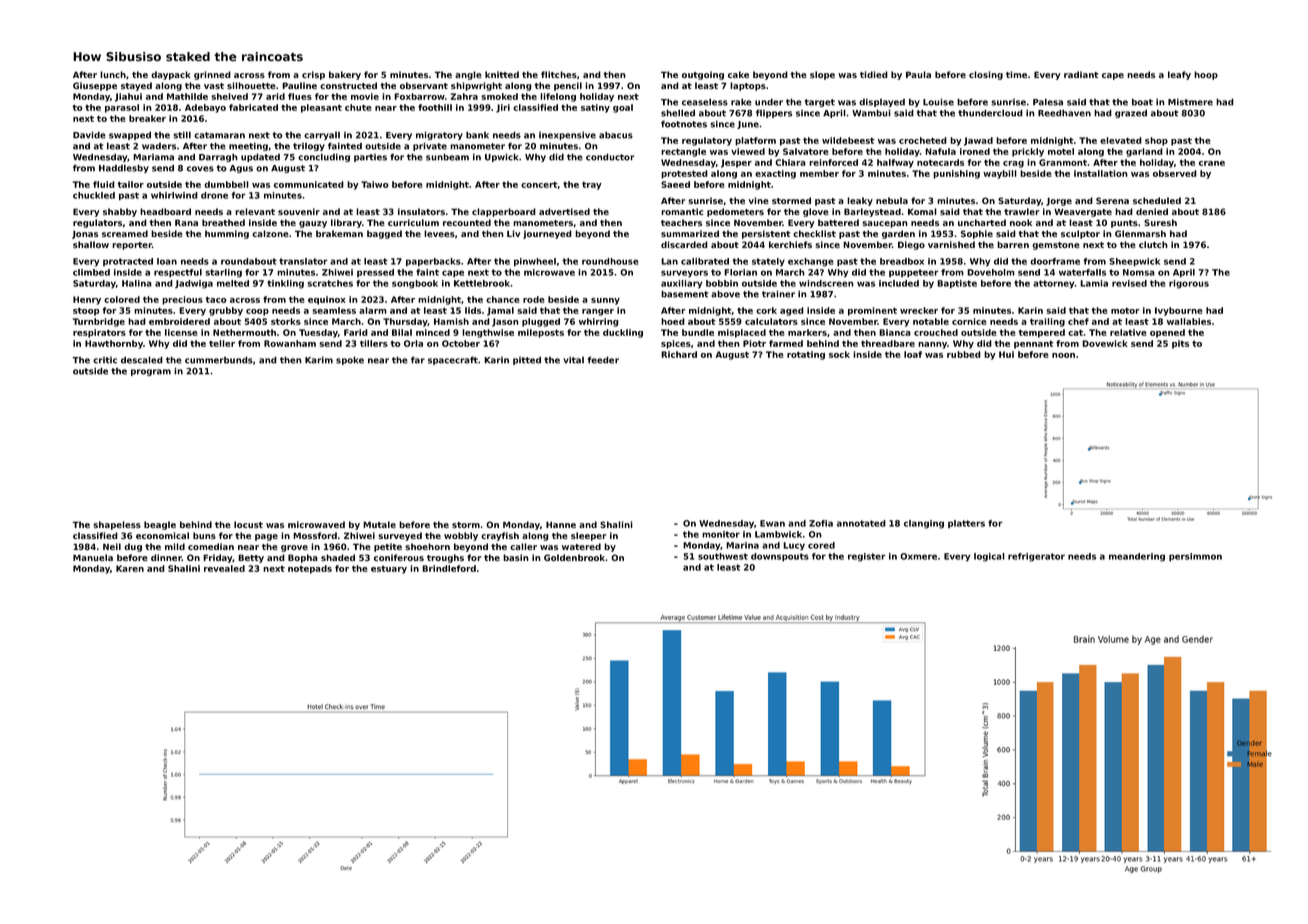 The width and height of the screenshot is (1308, 924). I want to click on feeder, so click(603, 360).
